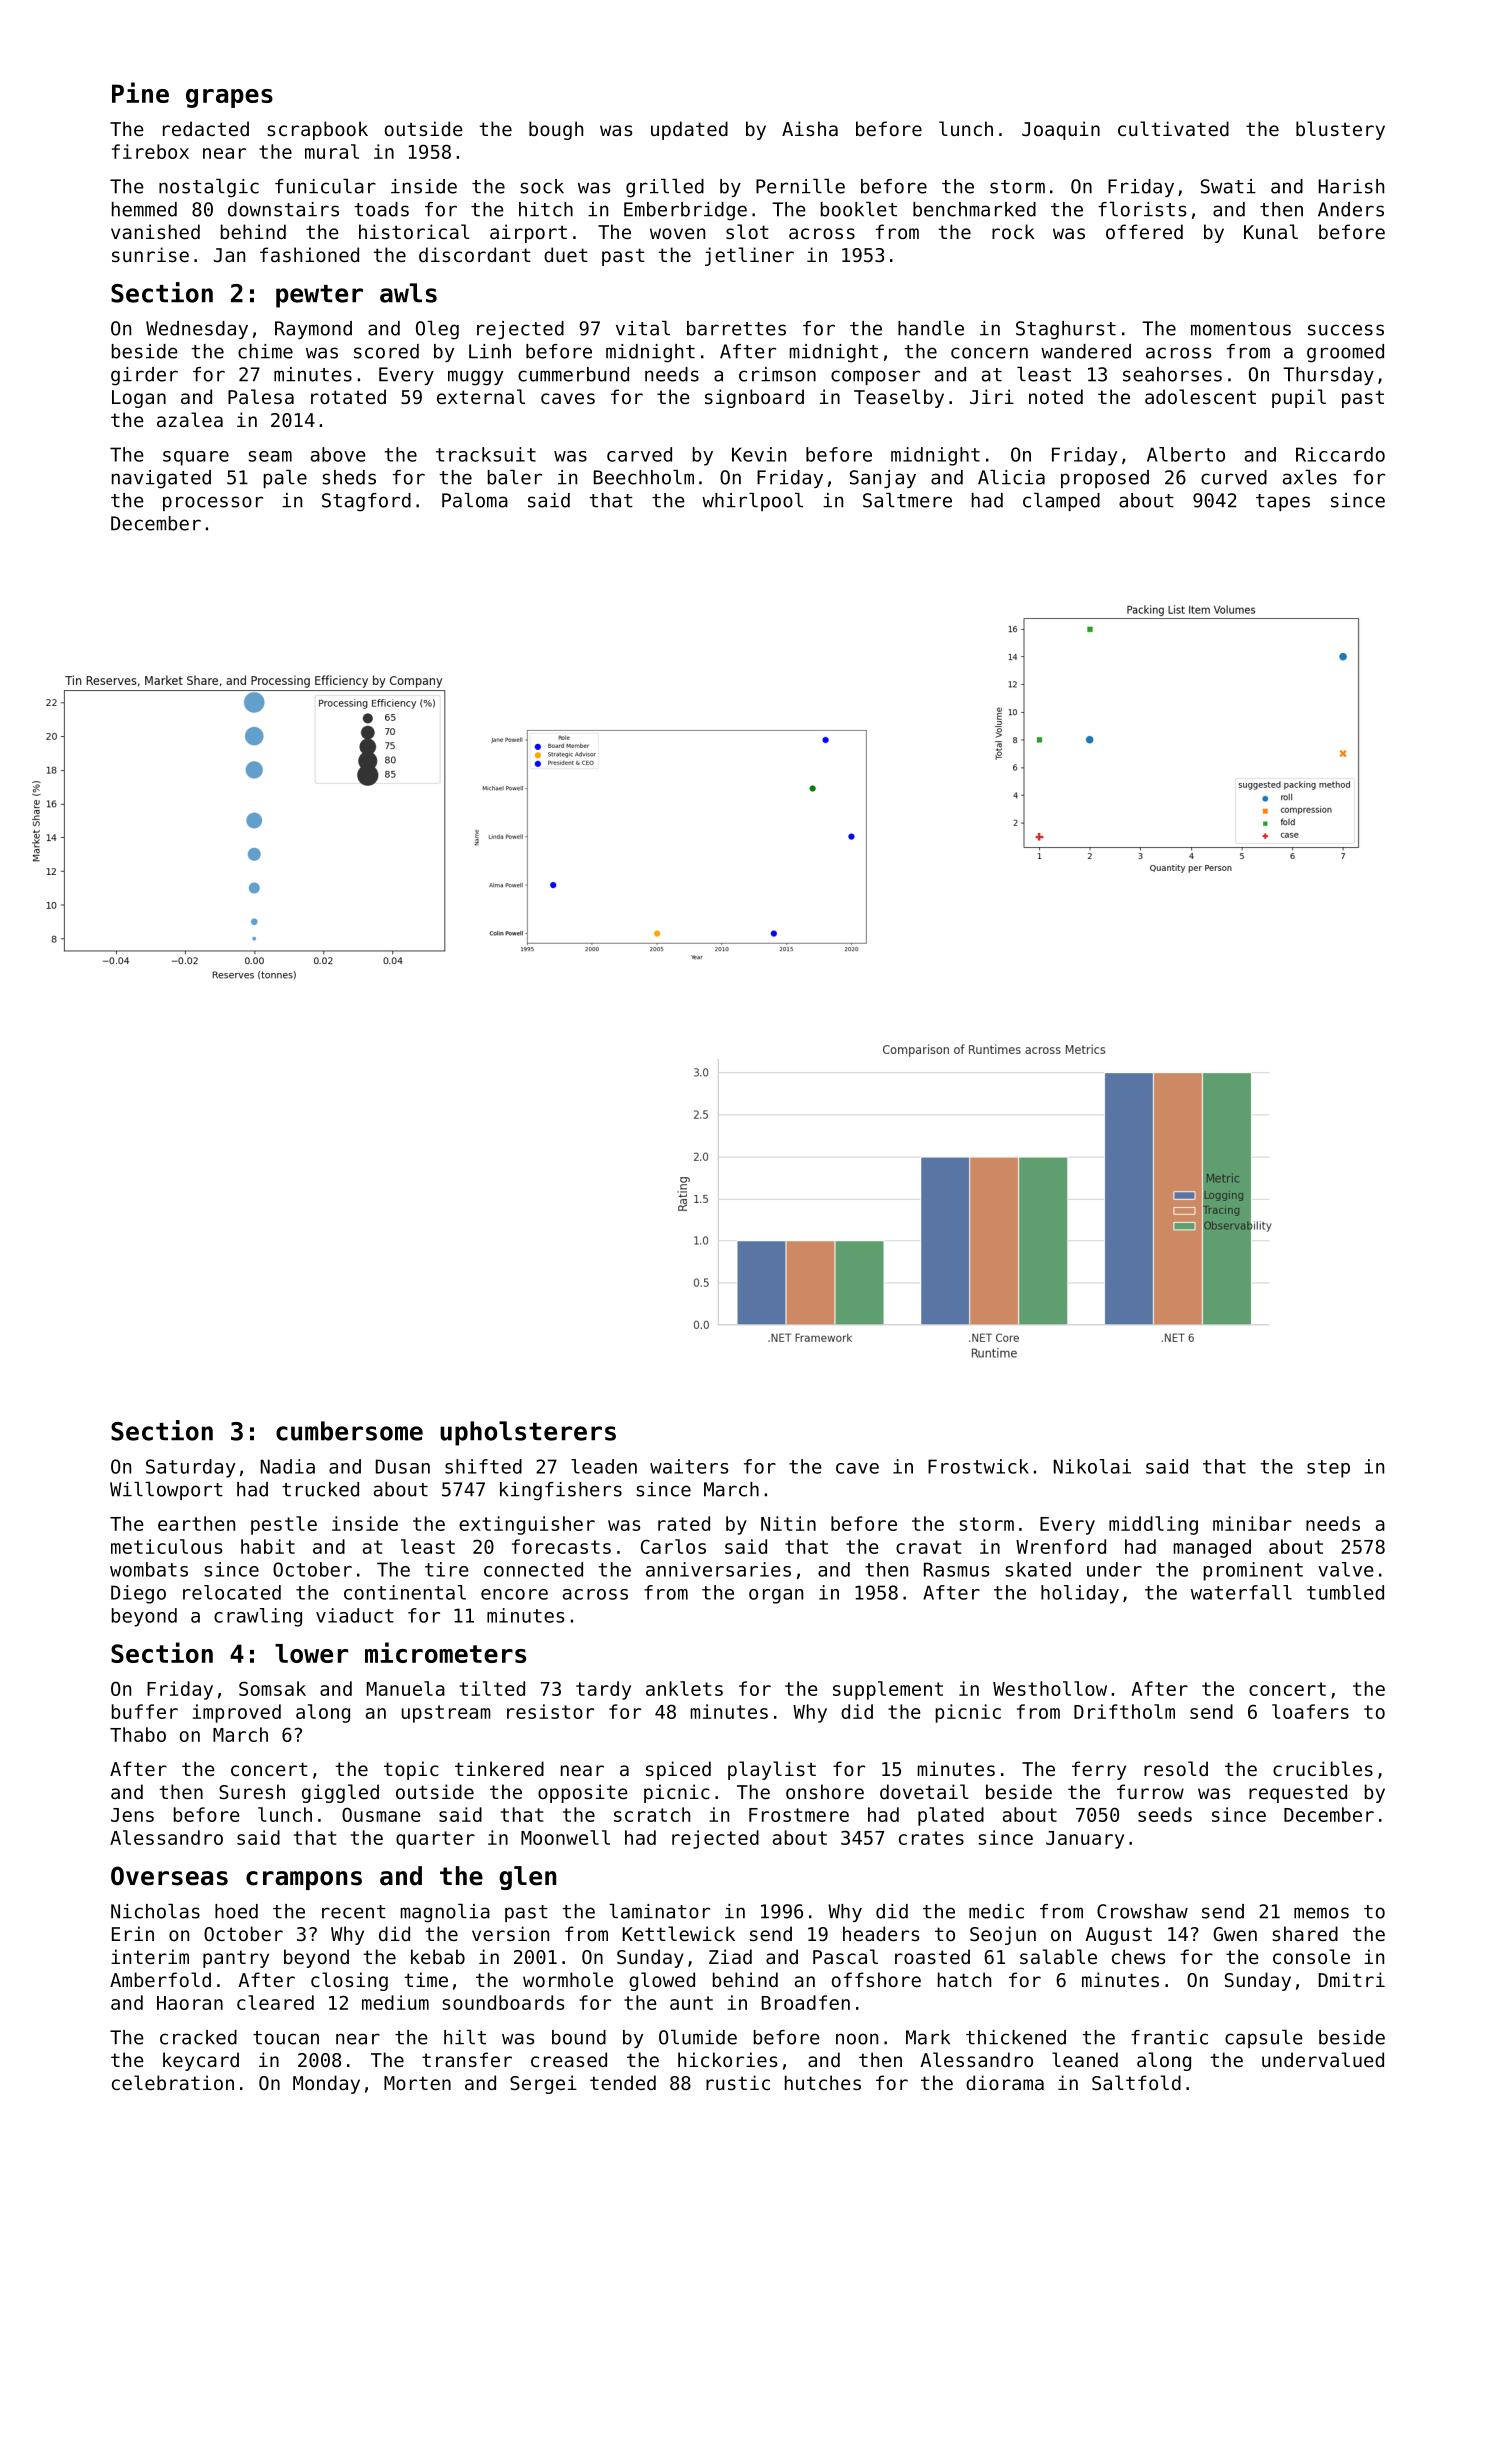  What do you see at coordinates (556, 130) in the screenshot?
I see `bough` at bounding box center [556, 130].
